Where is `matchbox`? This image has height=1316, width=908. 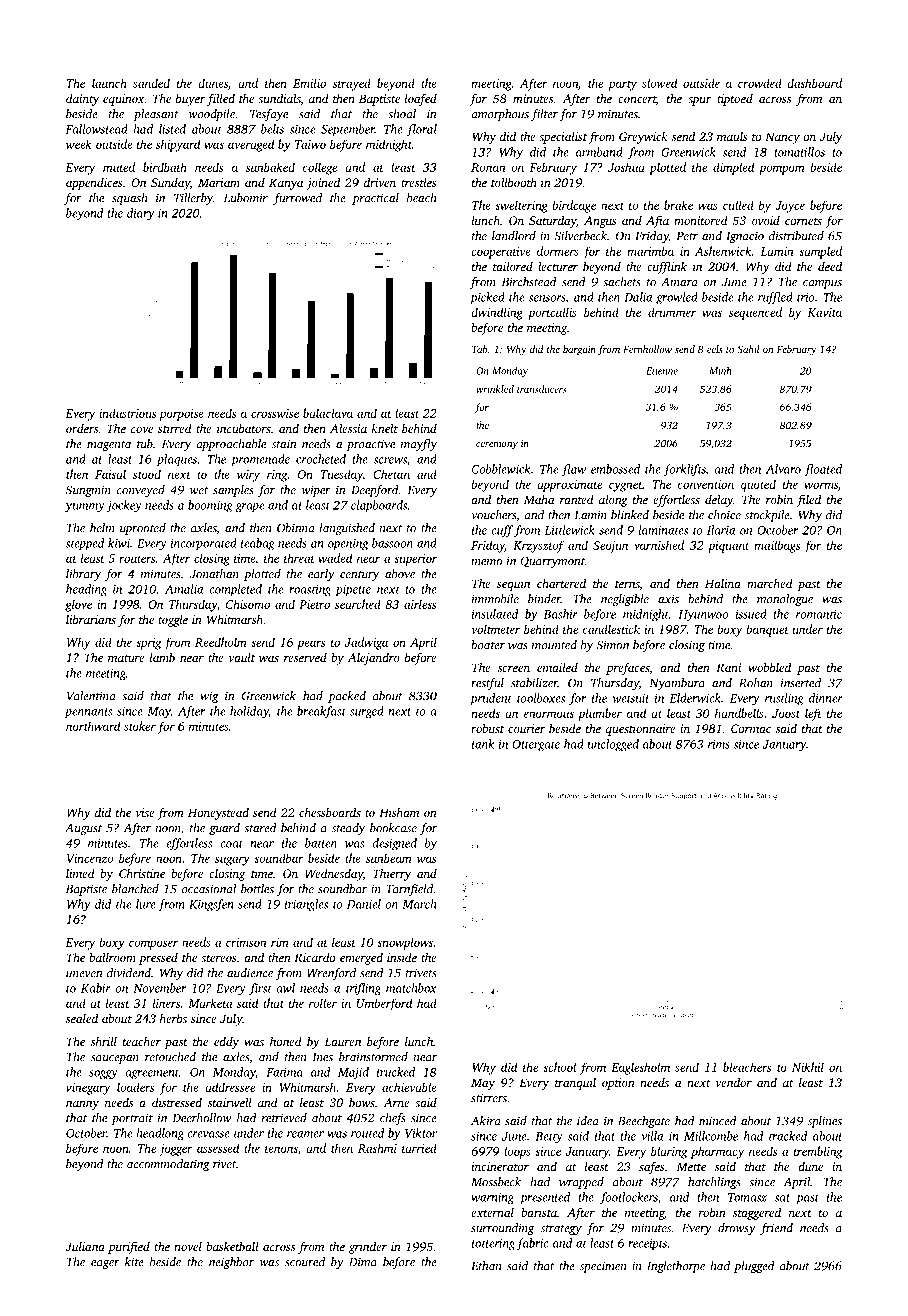 matchbox is located at coordinates (411, 988).
